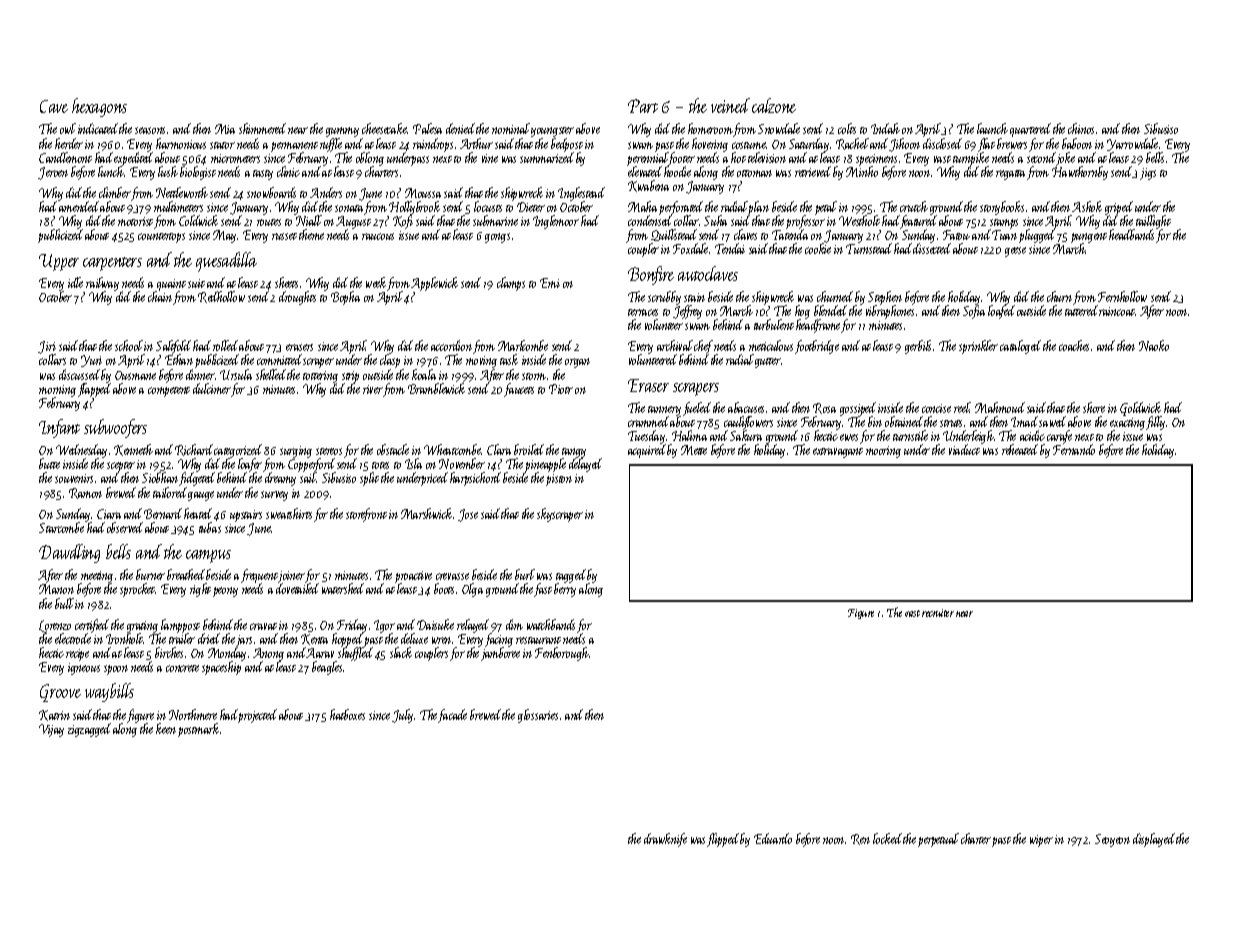 This screenshot has width=1233, height=952. I want to click on Naoko, so click(1154, 345).
